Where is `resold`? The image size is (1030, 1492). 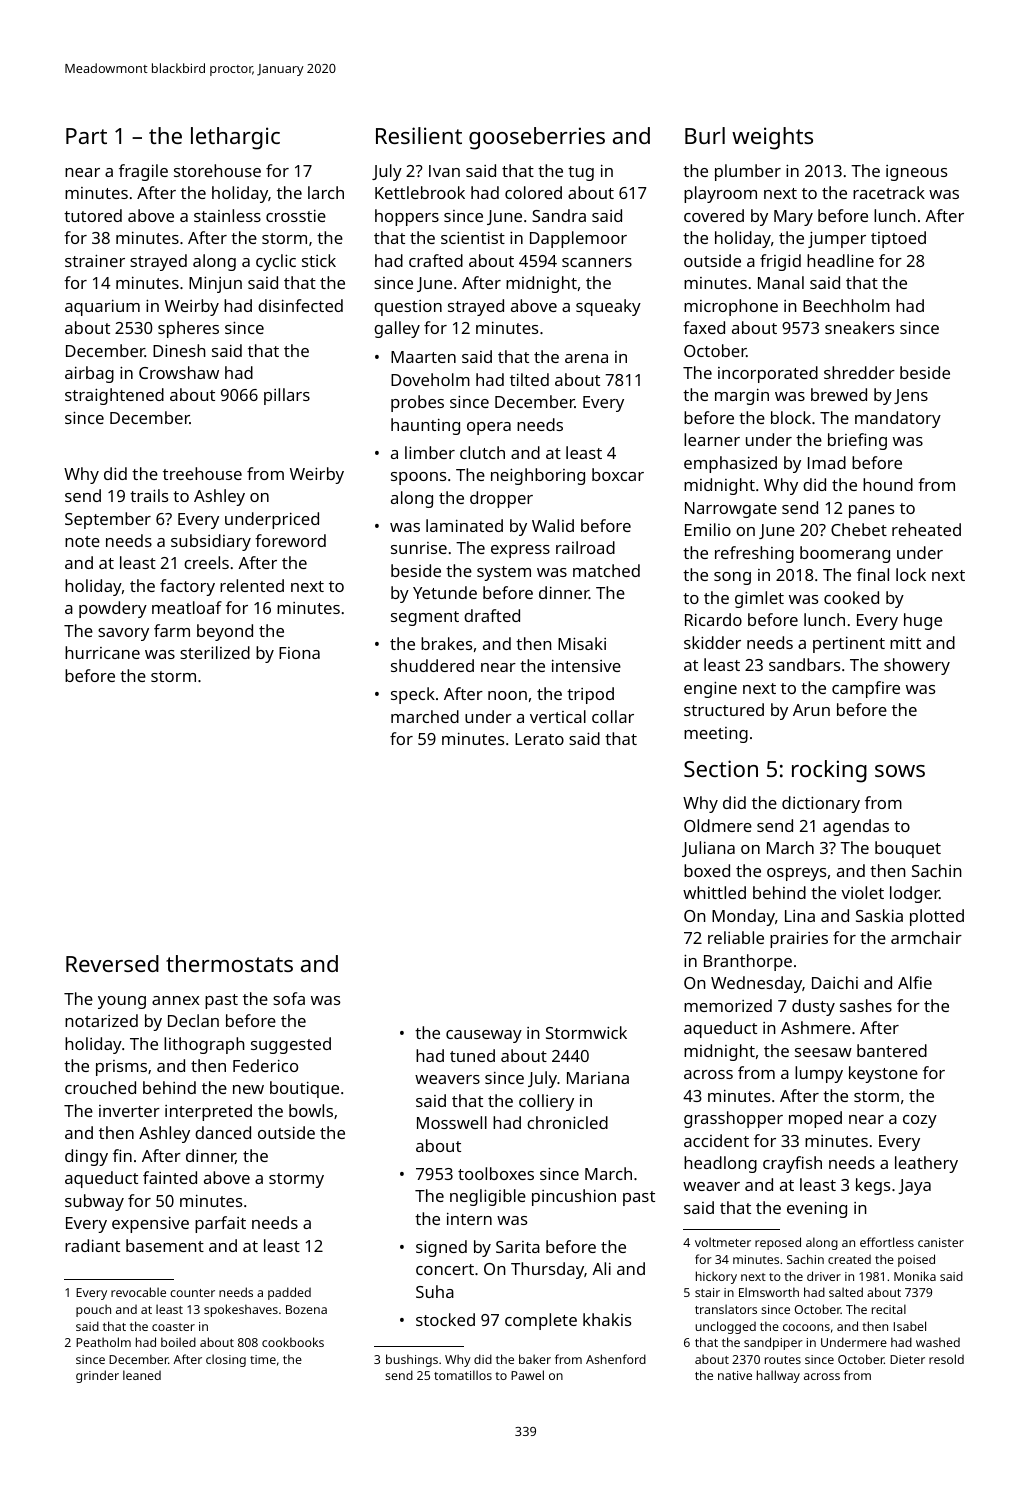 resold is located at coordinates (946, 1359).
